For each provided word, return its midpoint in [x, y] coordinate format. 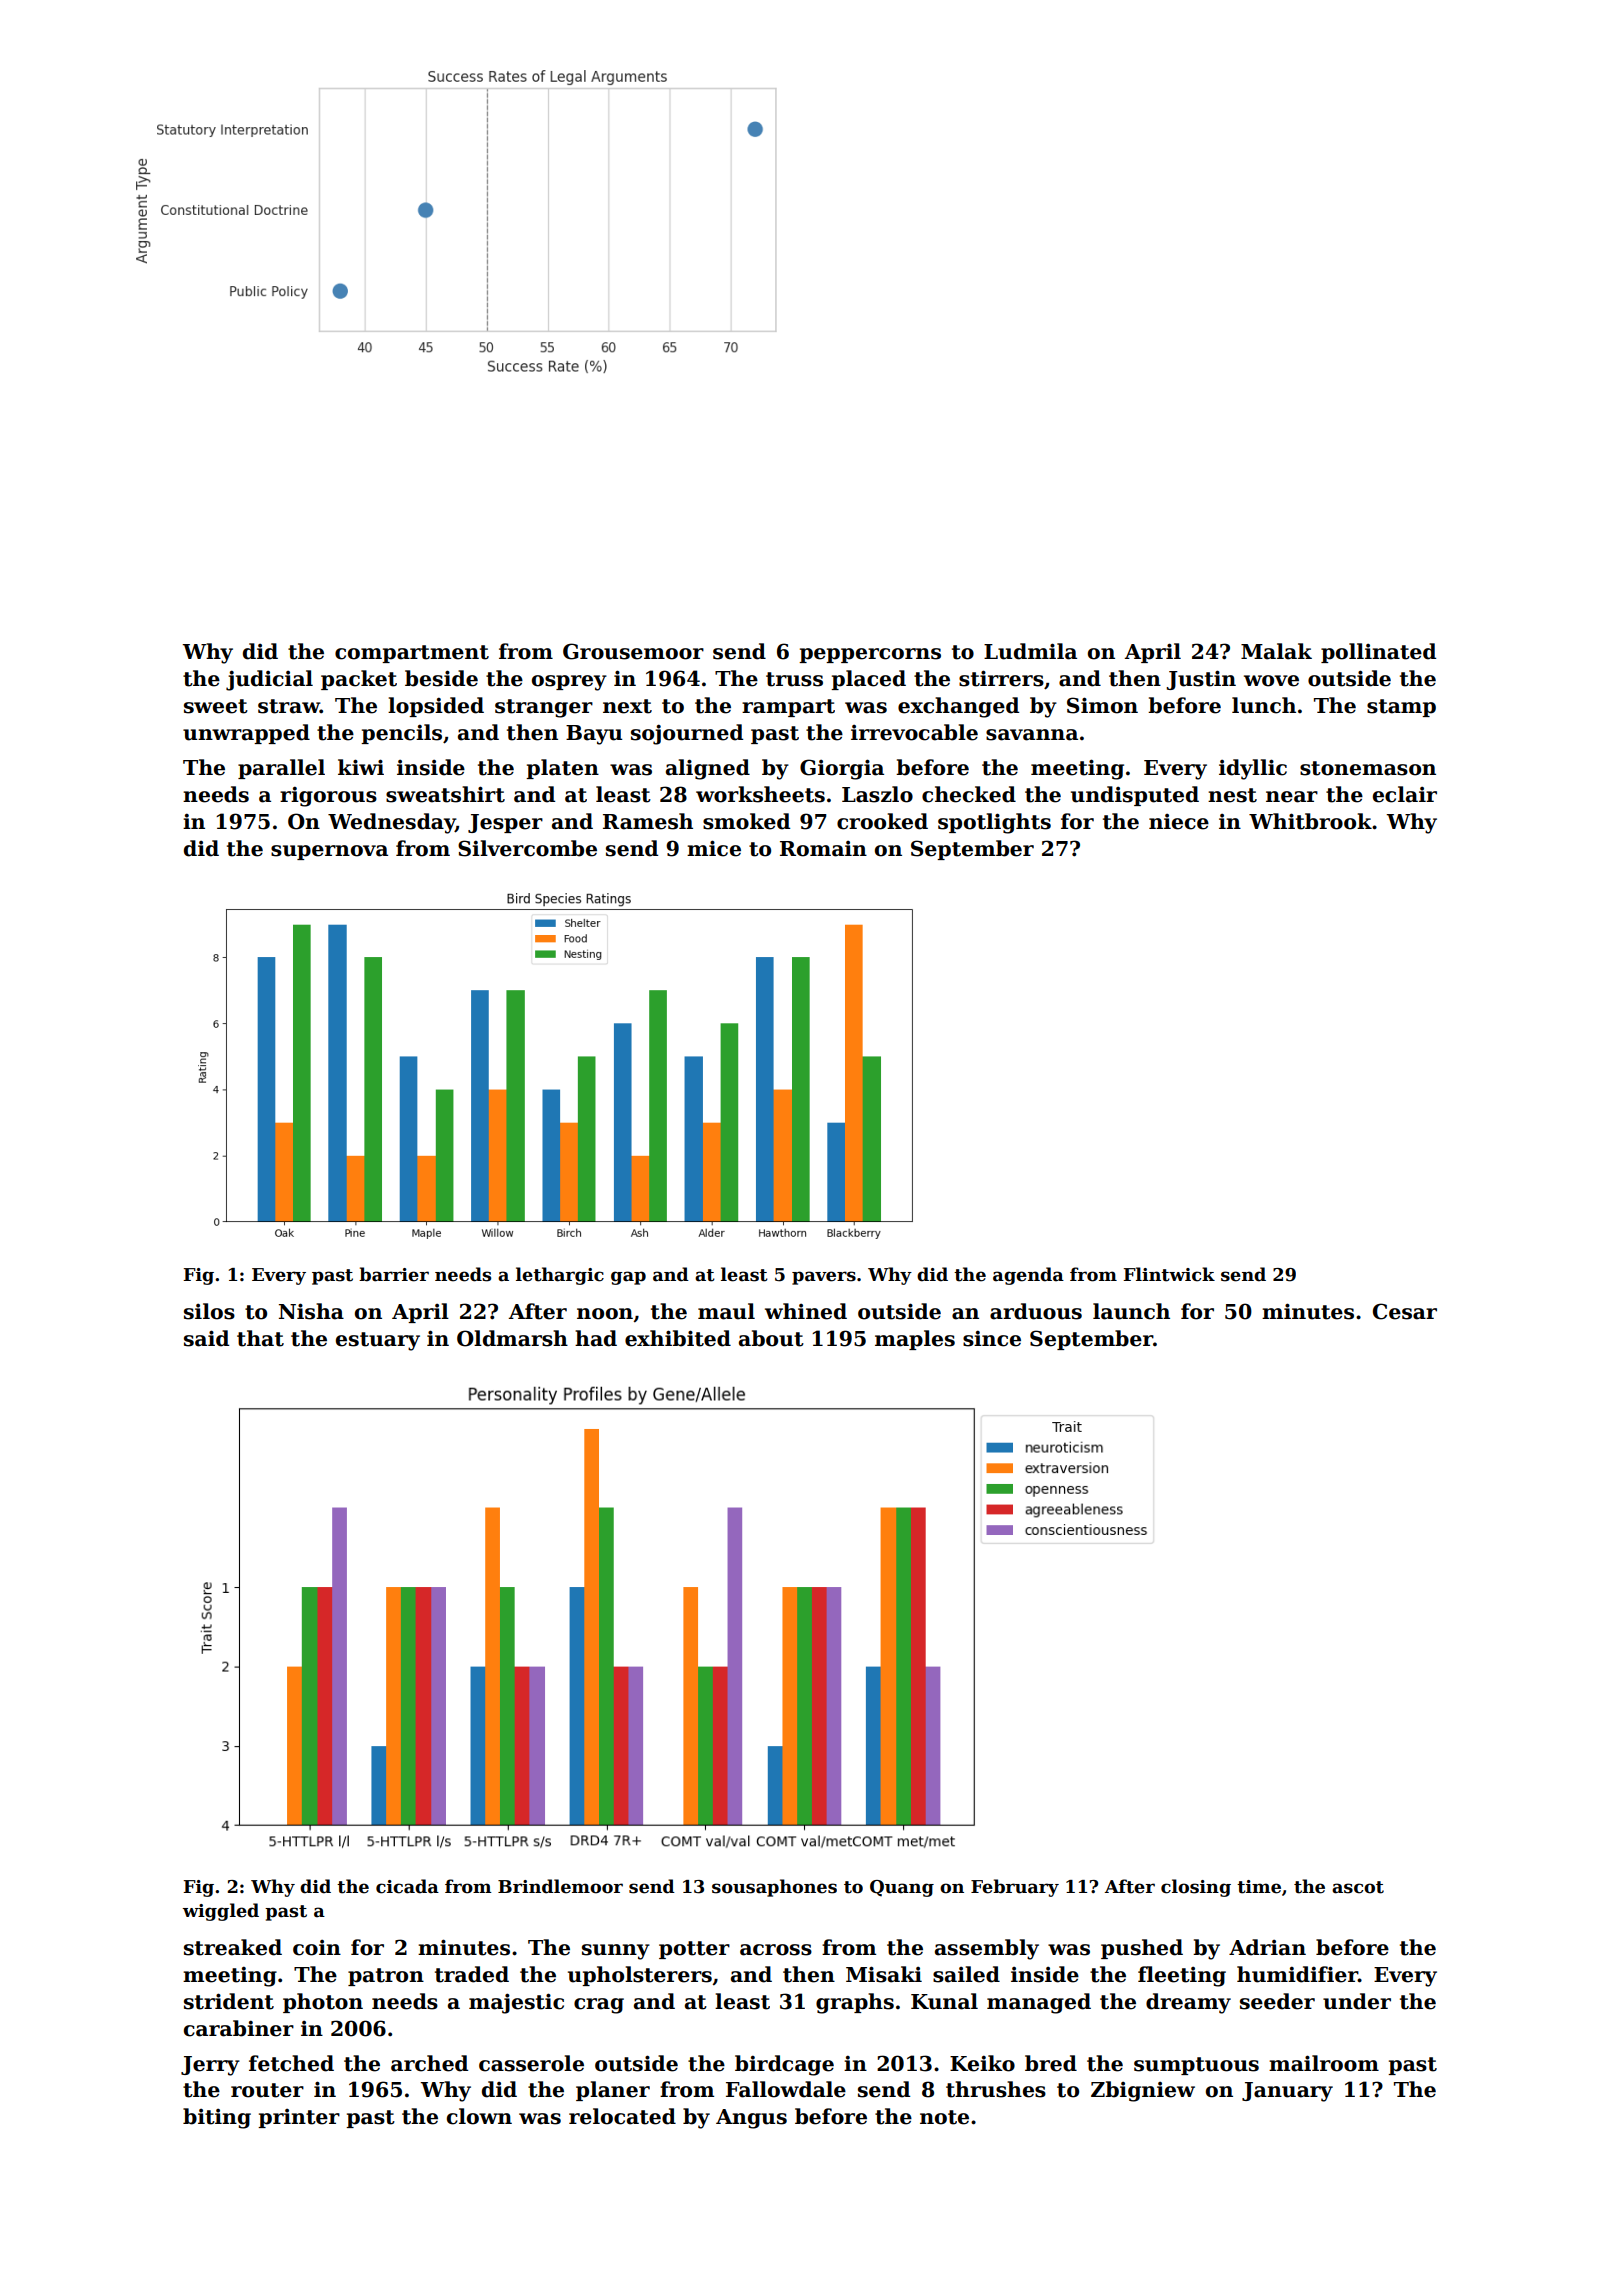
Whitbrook [1310, 821]
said [206, 1338]
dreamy [1188, 2003]
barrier [394, 1274]
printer [299, 2118]
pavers [824, 1278]
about [771, 1338]
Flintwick [1169, 1274]
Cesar [1405, 1311]
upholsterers [640, 1976]
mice [714, 848]
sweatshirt [445, 794]
